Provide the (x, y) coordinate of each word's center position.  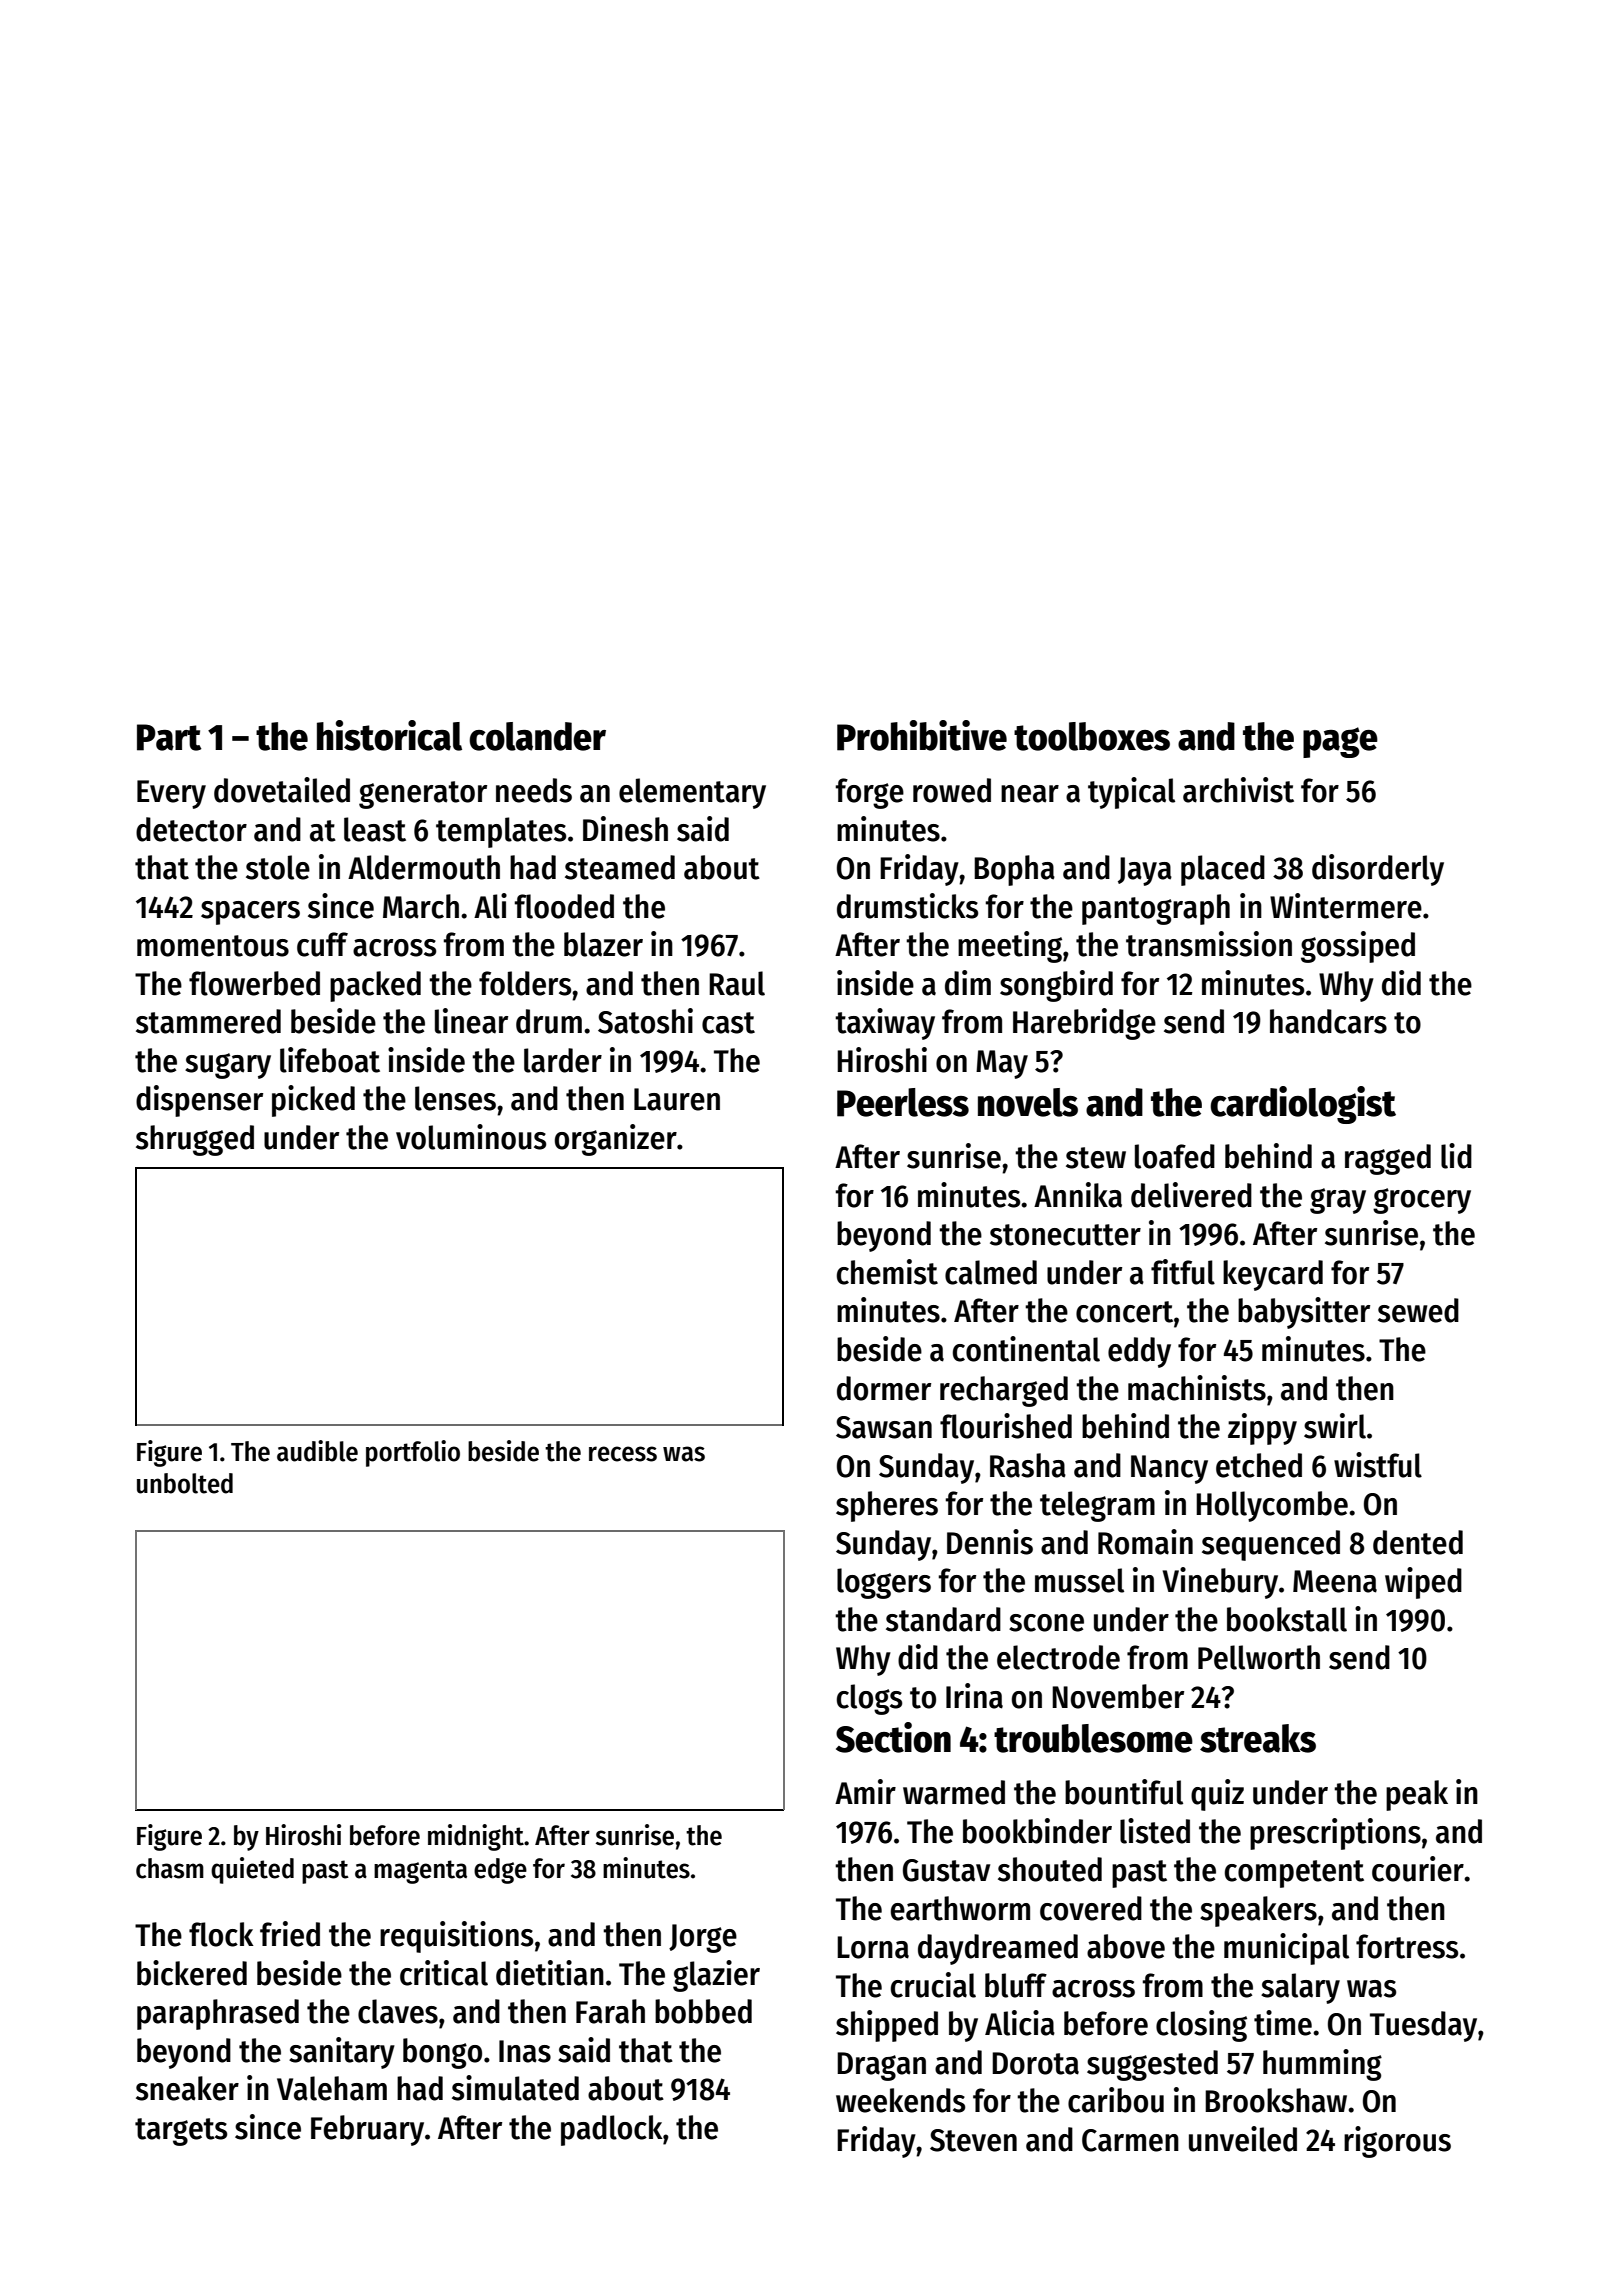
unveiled (1243, 2139)
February (367, 2130)
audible (317, 1451)
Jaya (1145, 871)
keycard (1273, 1275)
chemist (887, 1272)
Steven (973, 2140)
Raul (737, 983)
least (375, 829)
